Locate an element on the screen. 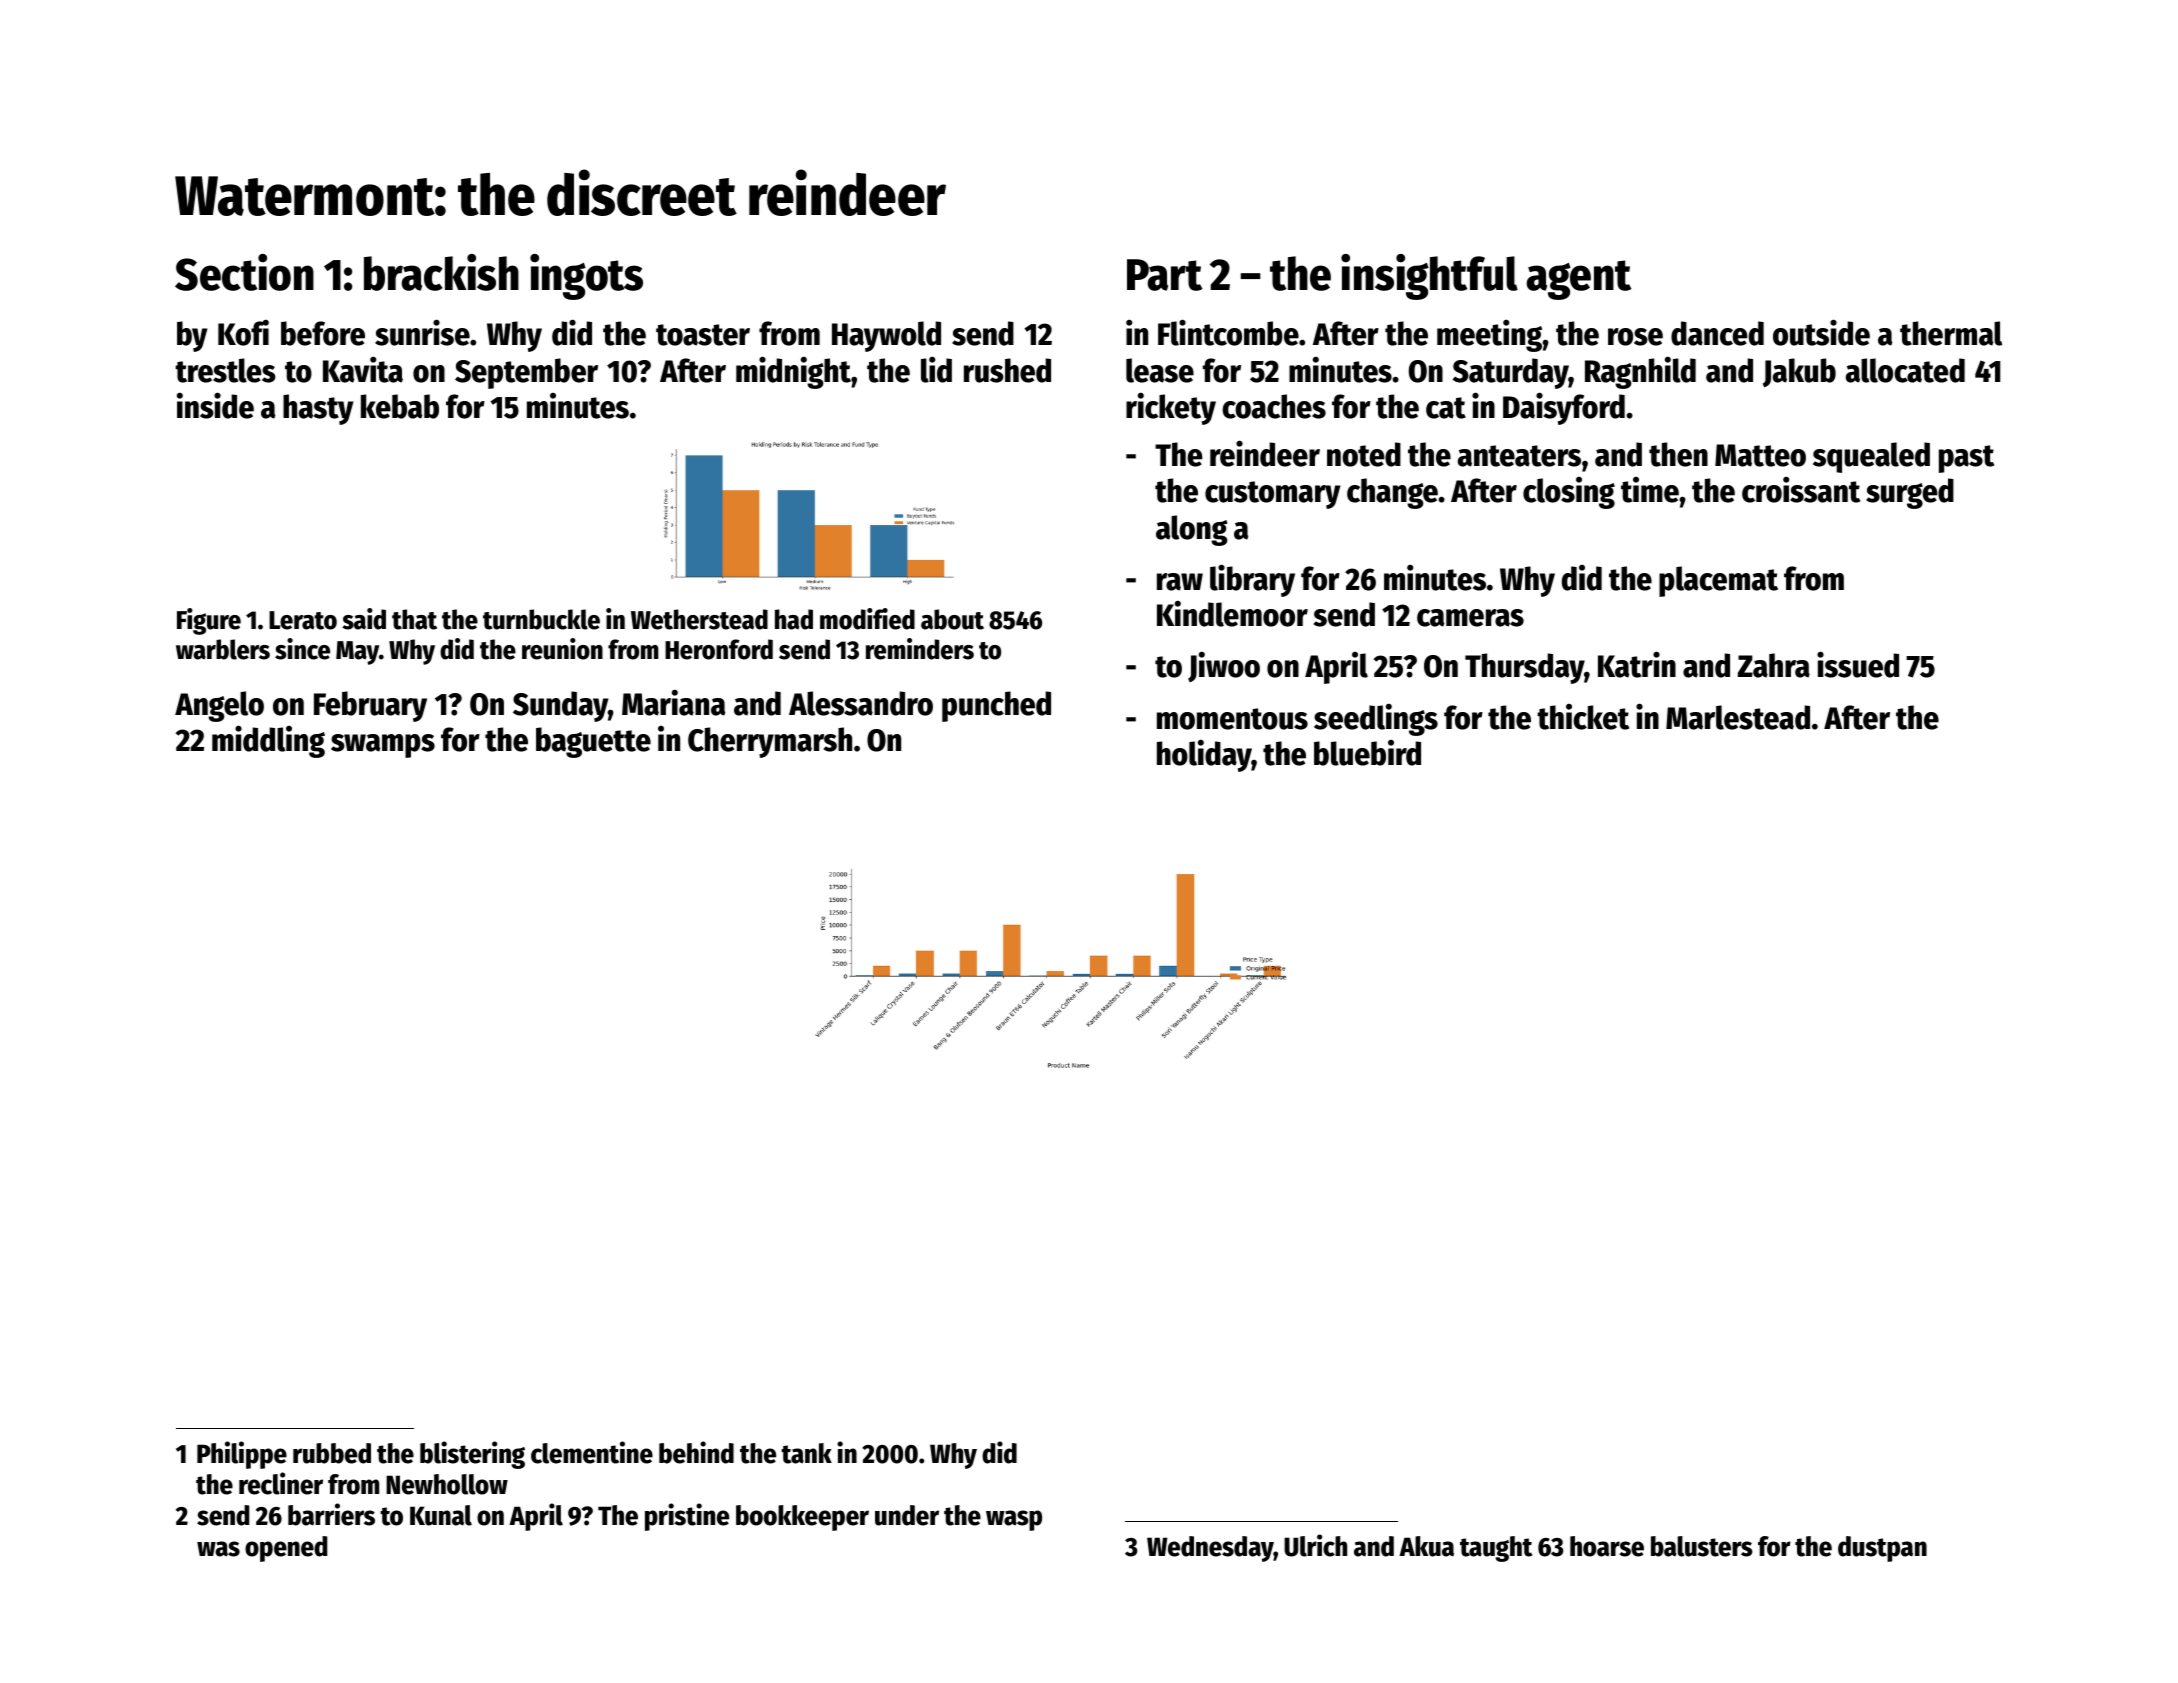 The image size is (2178, 1683). Part is located at coordinates (1164, 275).
